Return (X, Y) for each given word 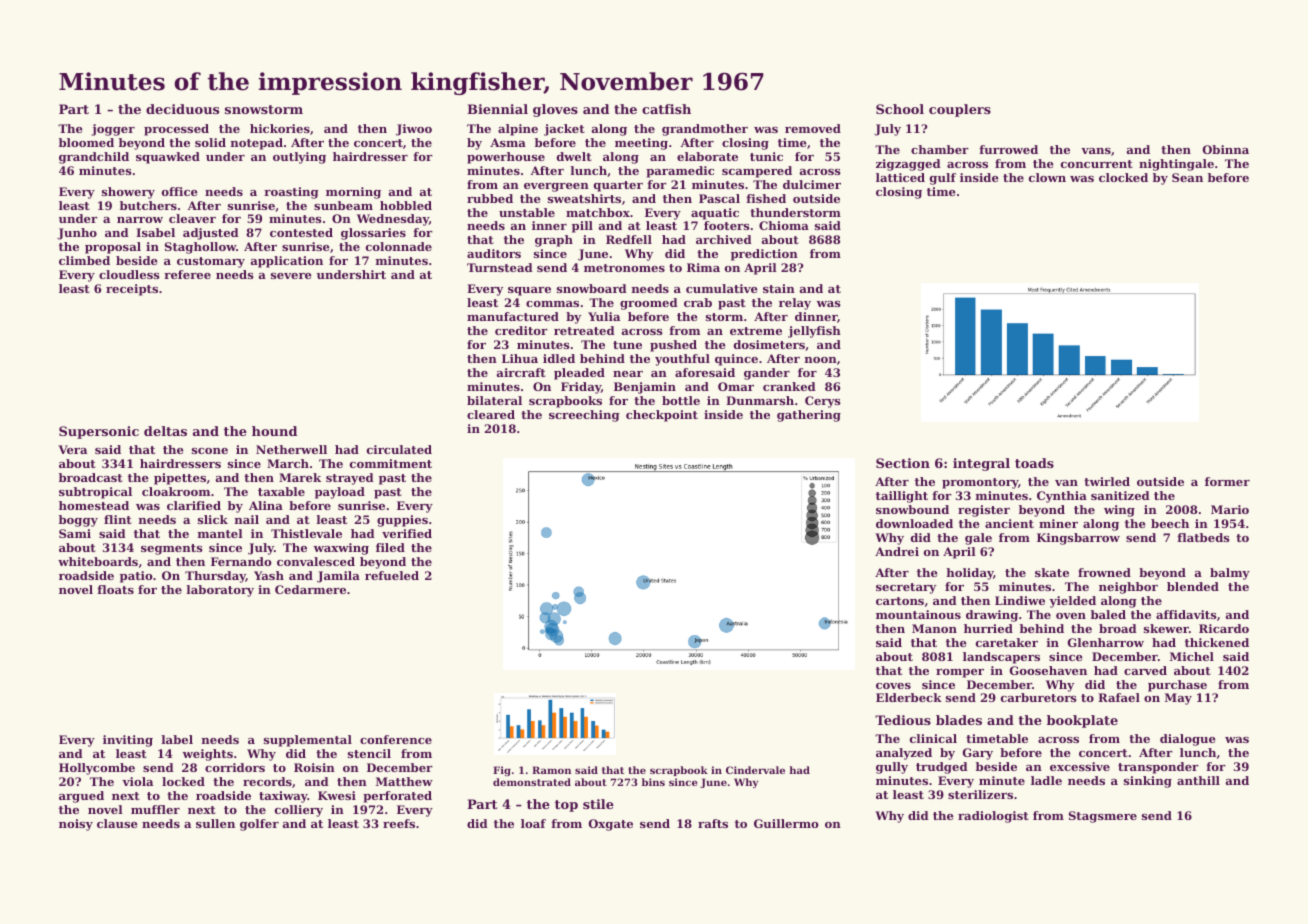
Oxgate (611, 825)
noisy (76, 825)
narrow (140, 220)
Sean (1187, 177)
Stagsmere (1103, 817)
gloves (555, 110)
